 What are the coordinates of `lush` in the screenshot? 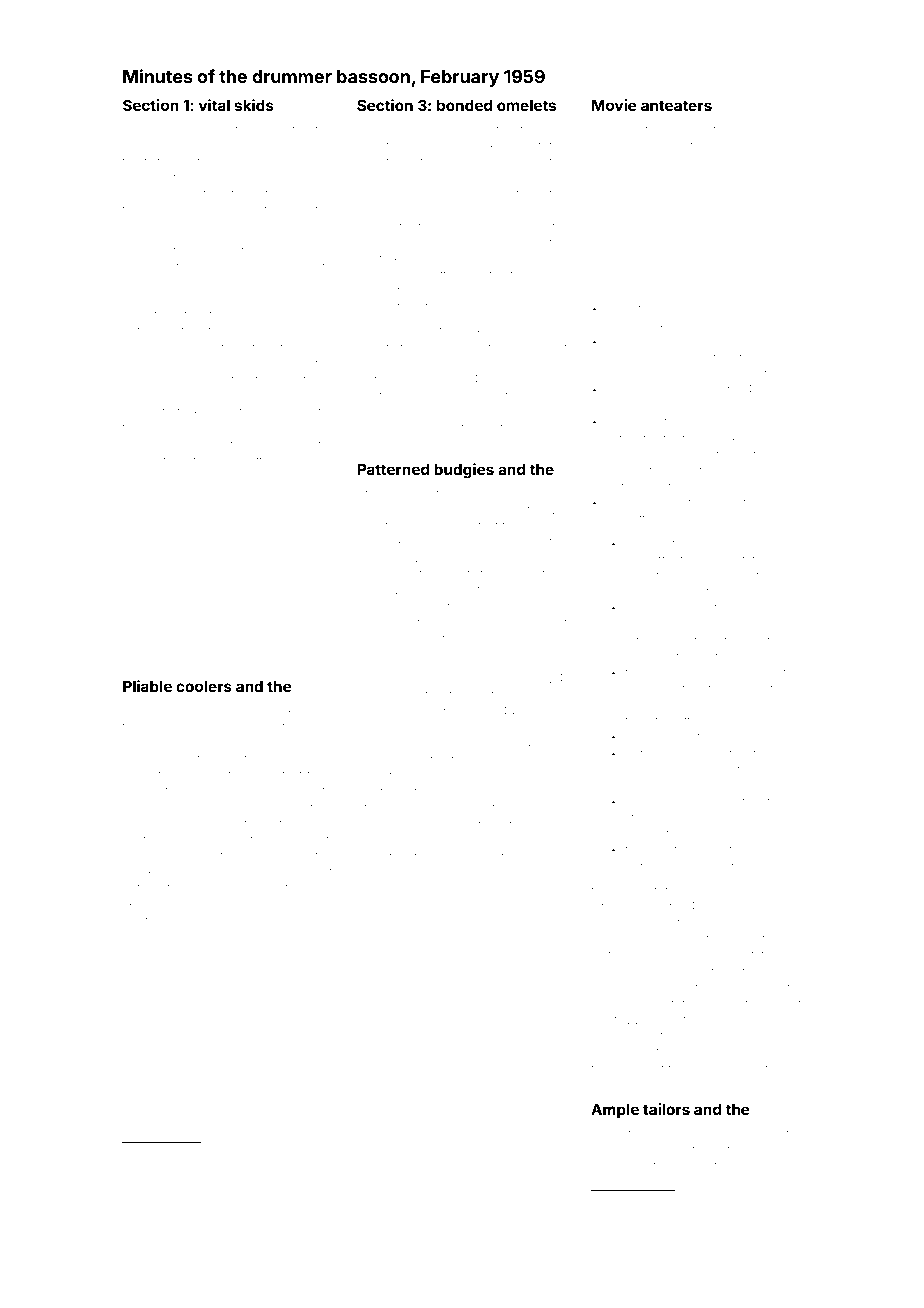 It's located at (241, 903).
